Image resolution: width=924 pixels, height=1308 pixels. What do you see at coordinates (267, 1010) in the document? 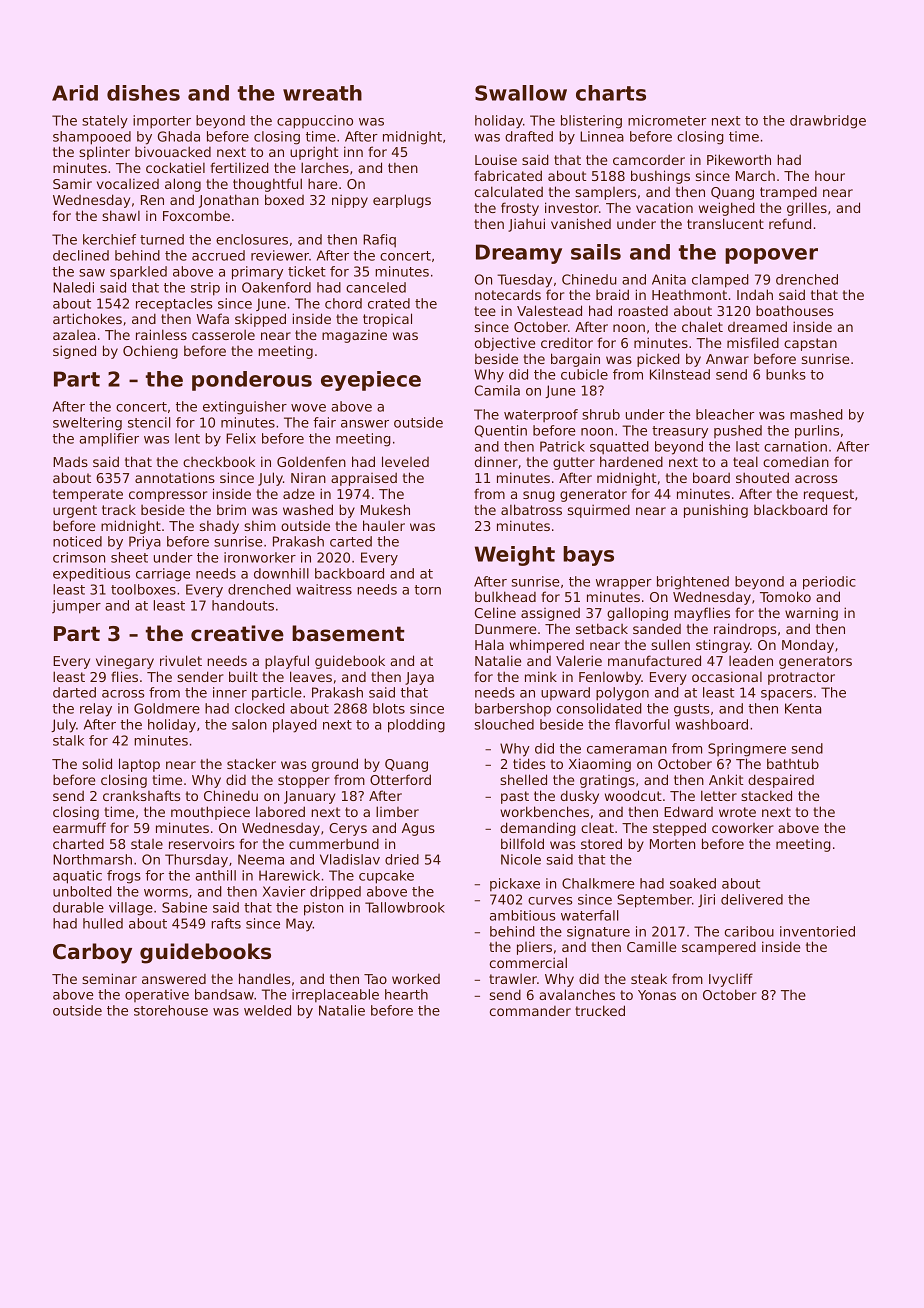
I see `welded` at bounding box center [267, 1010].
